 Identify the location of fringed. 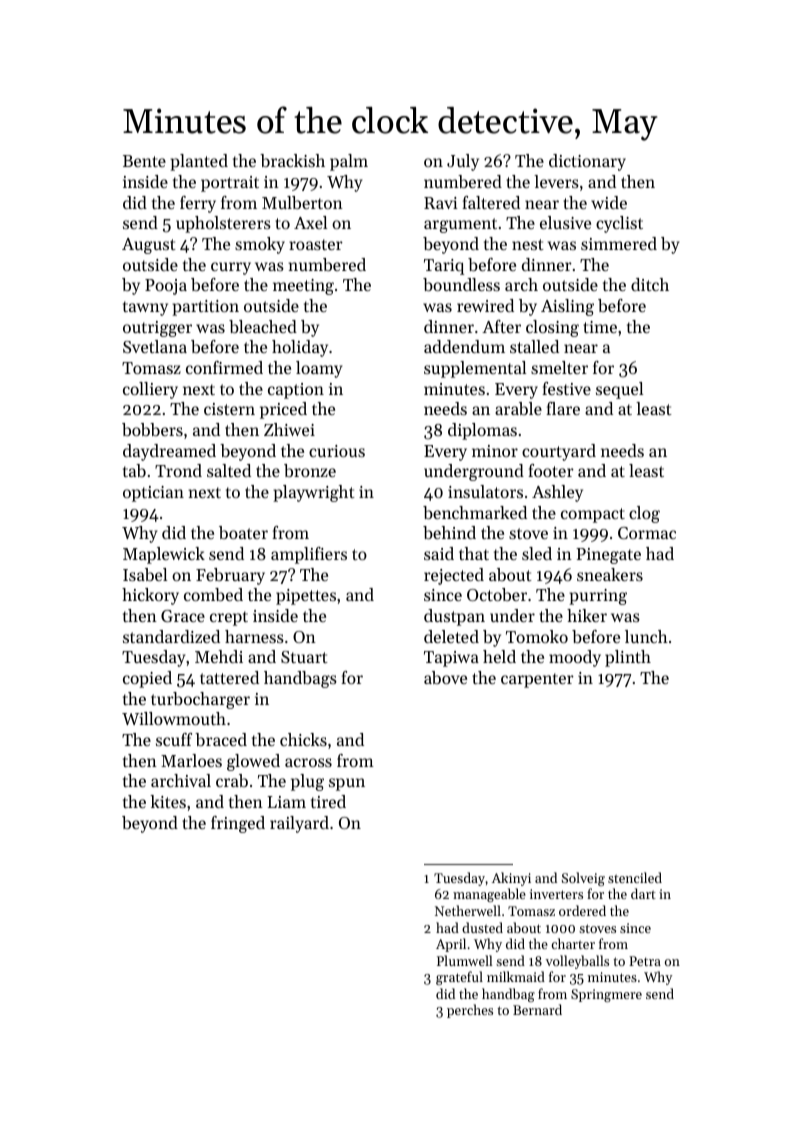
(238, 824).
